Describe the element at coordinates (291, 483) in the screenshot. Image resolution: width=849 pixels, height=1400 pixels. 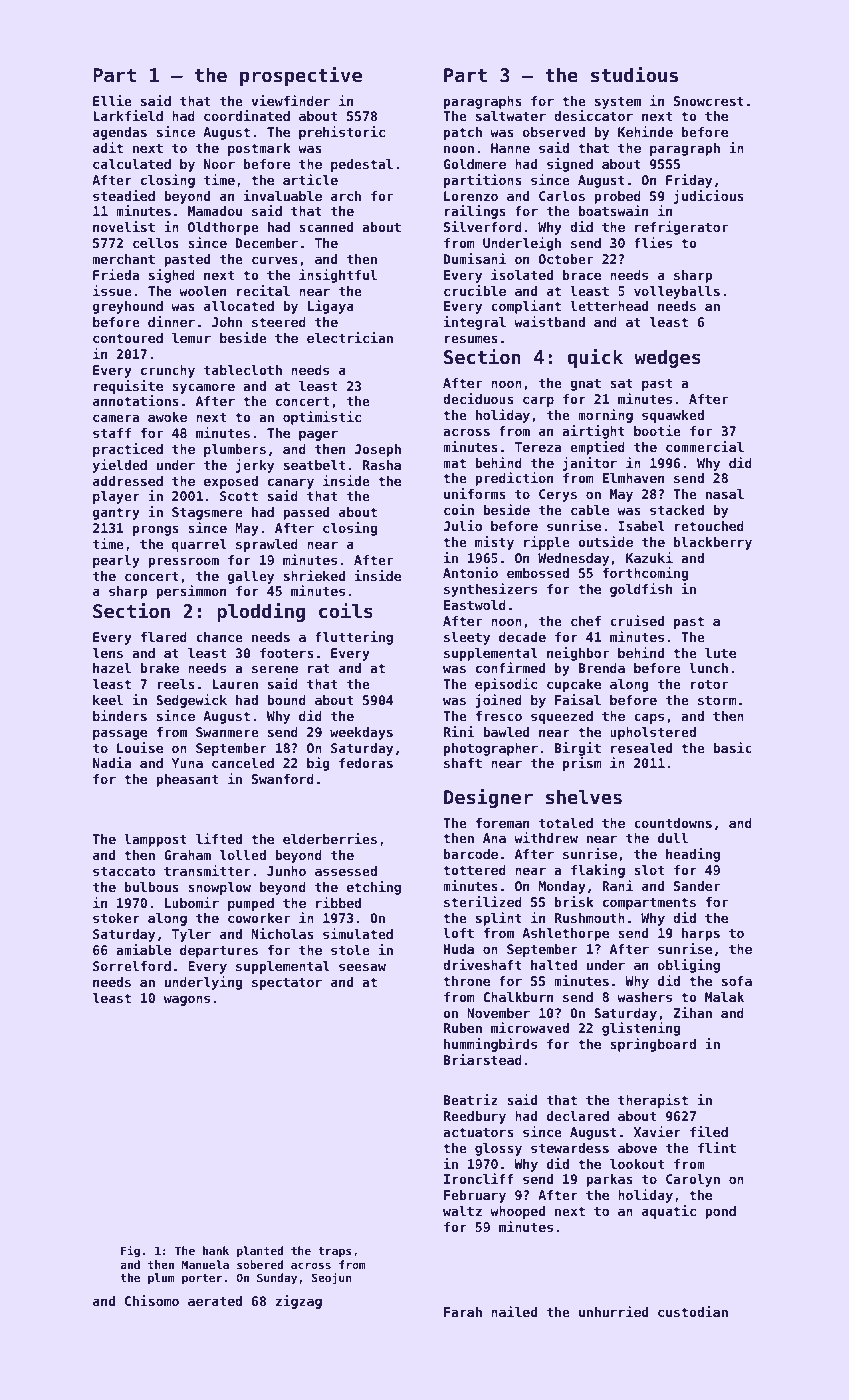
I see `canary` at that location.
